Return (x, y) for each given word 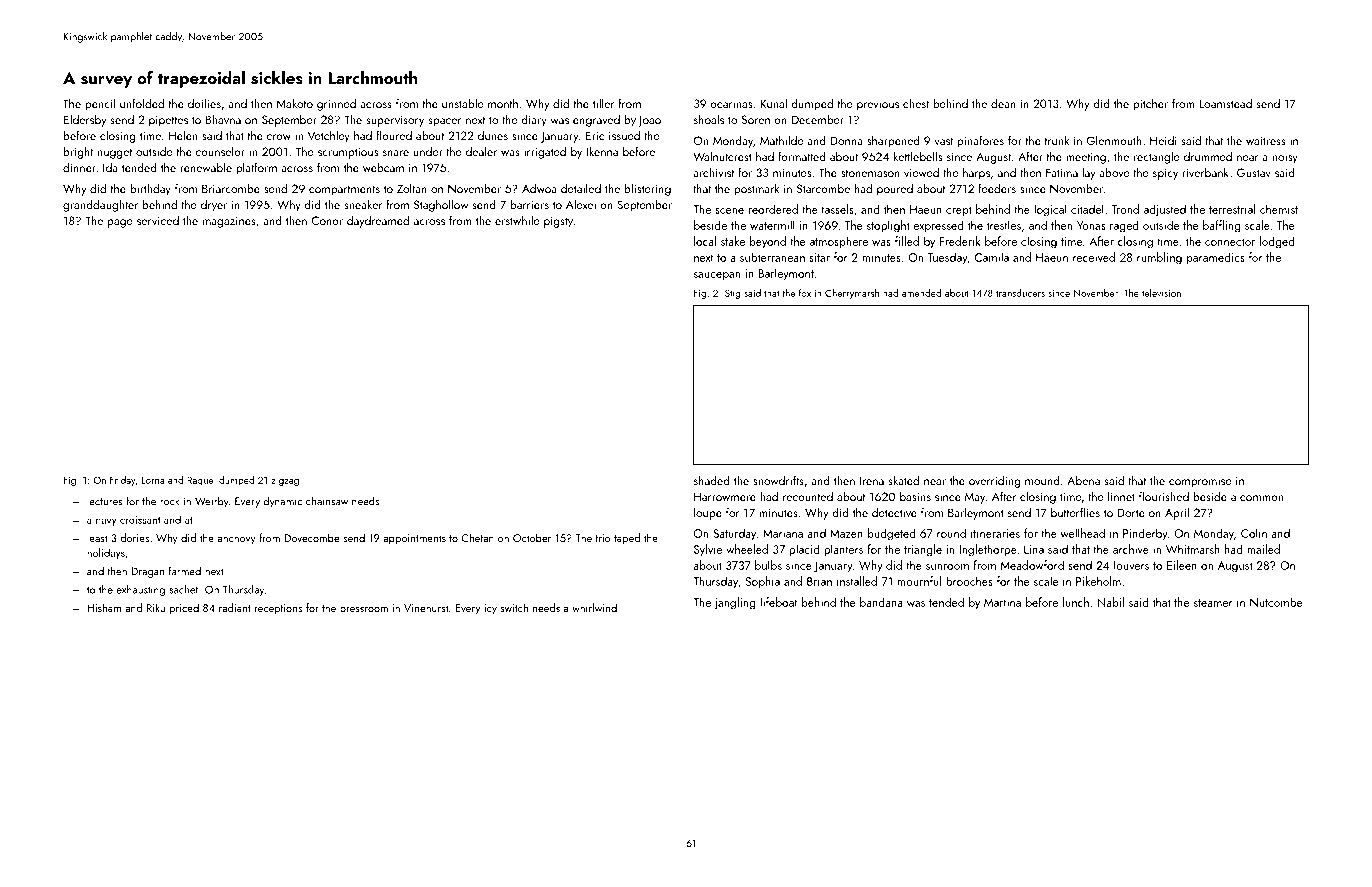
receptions (278, 609)
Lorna (153, 480)
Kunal (774, 103)
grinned (336, 104)
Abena (1083, 480)
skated (904, 480)
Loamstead (1225, 103)
